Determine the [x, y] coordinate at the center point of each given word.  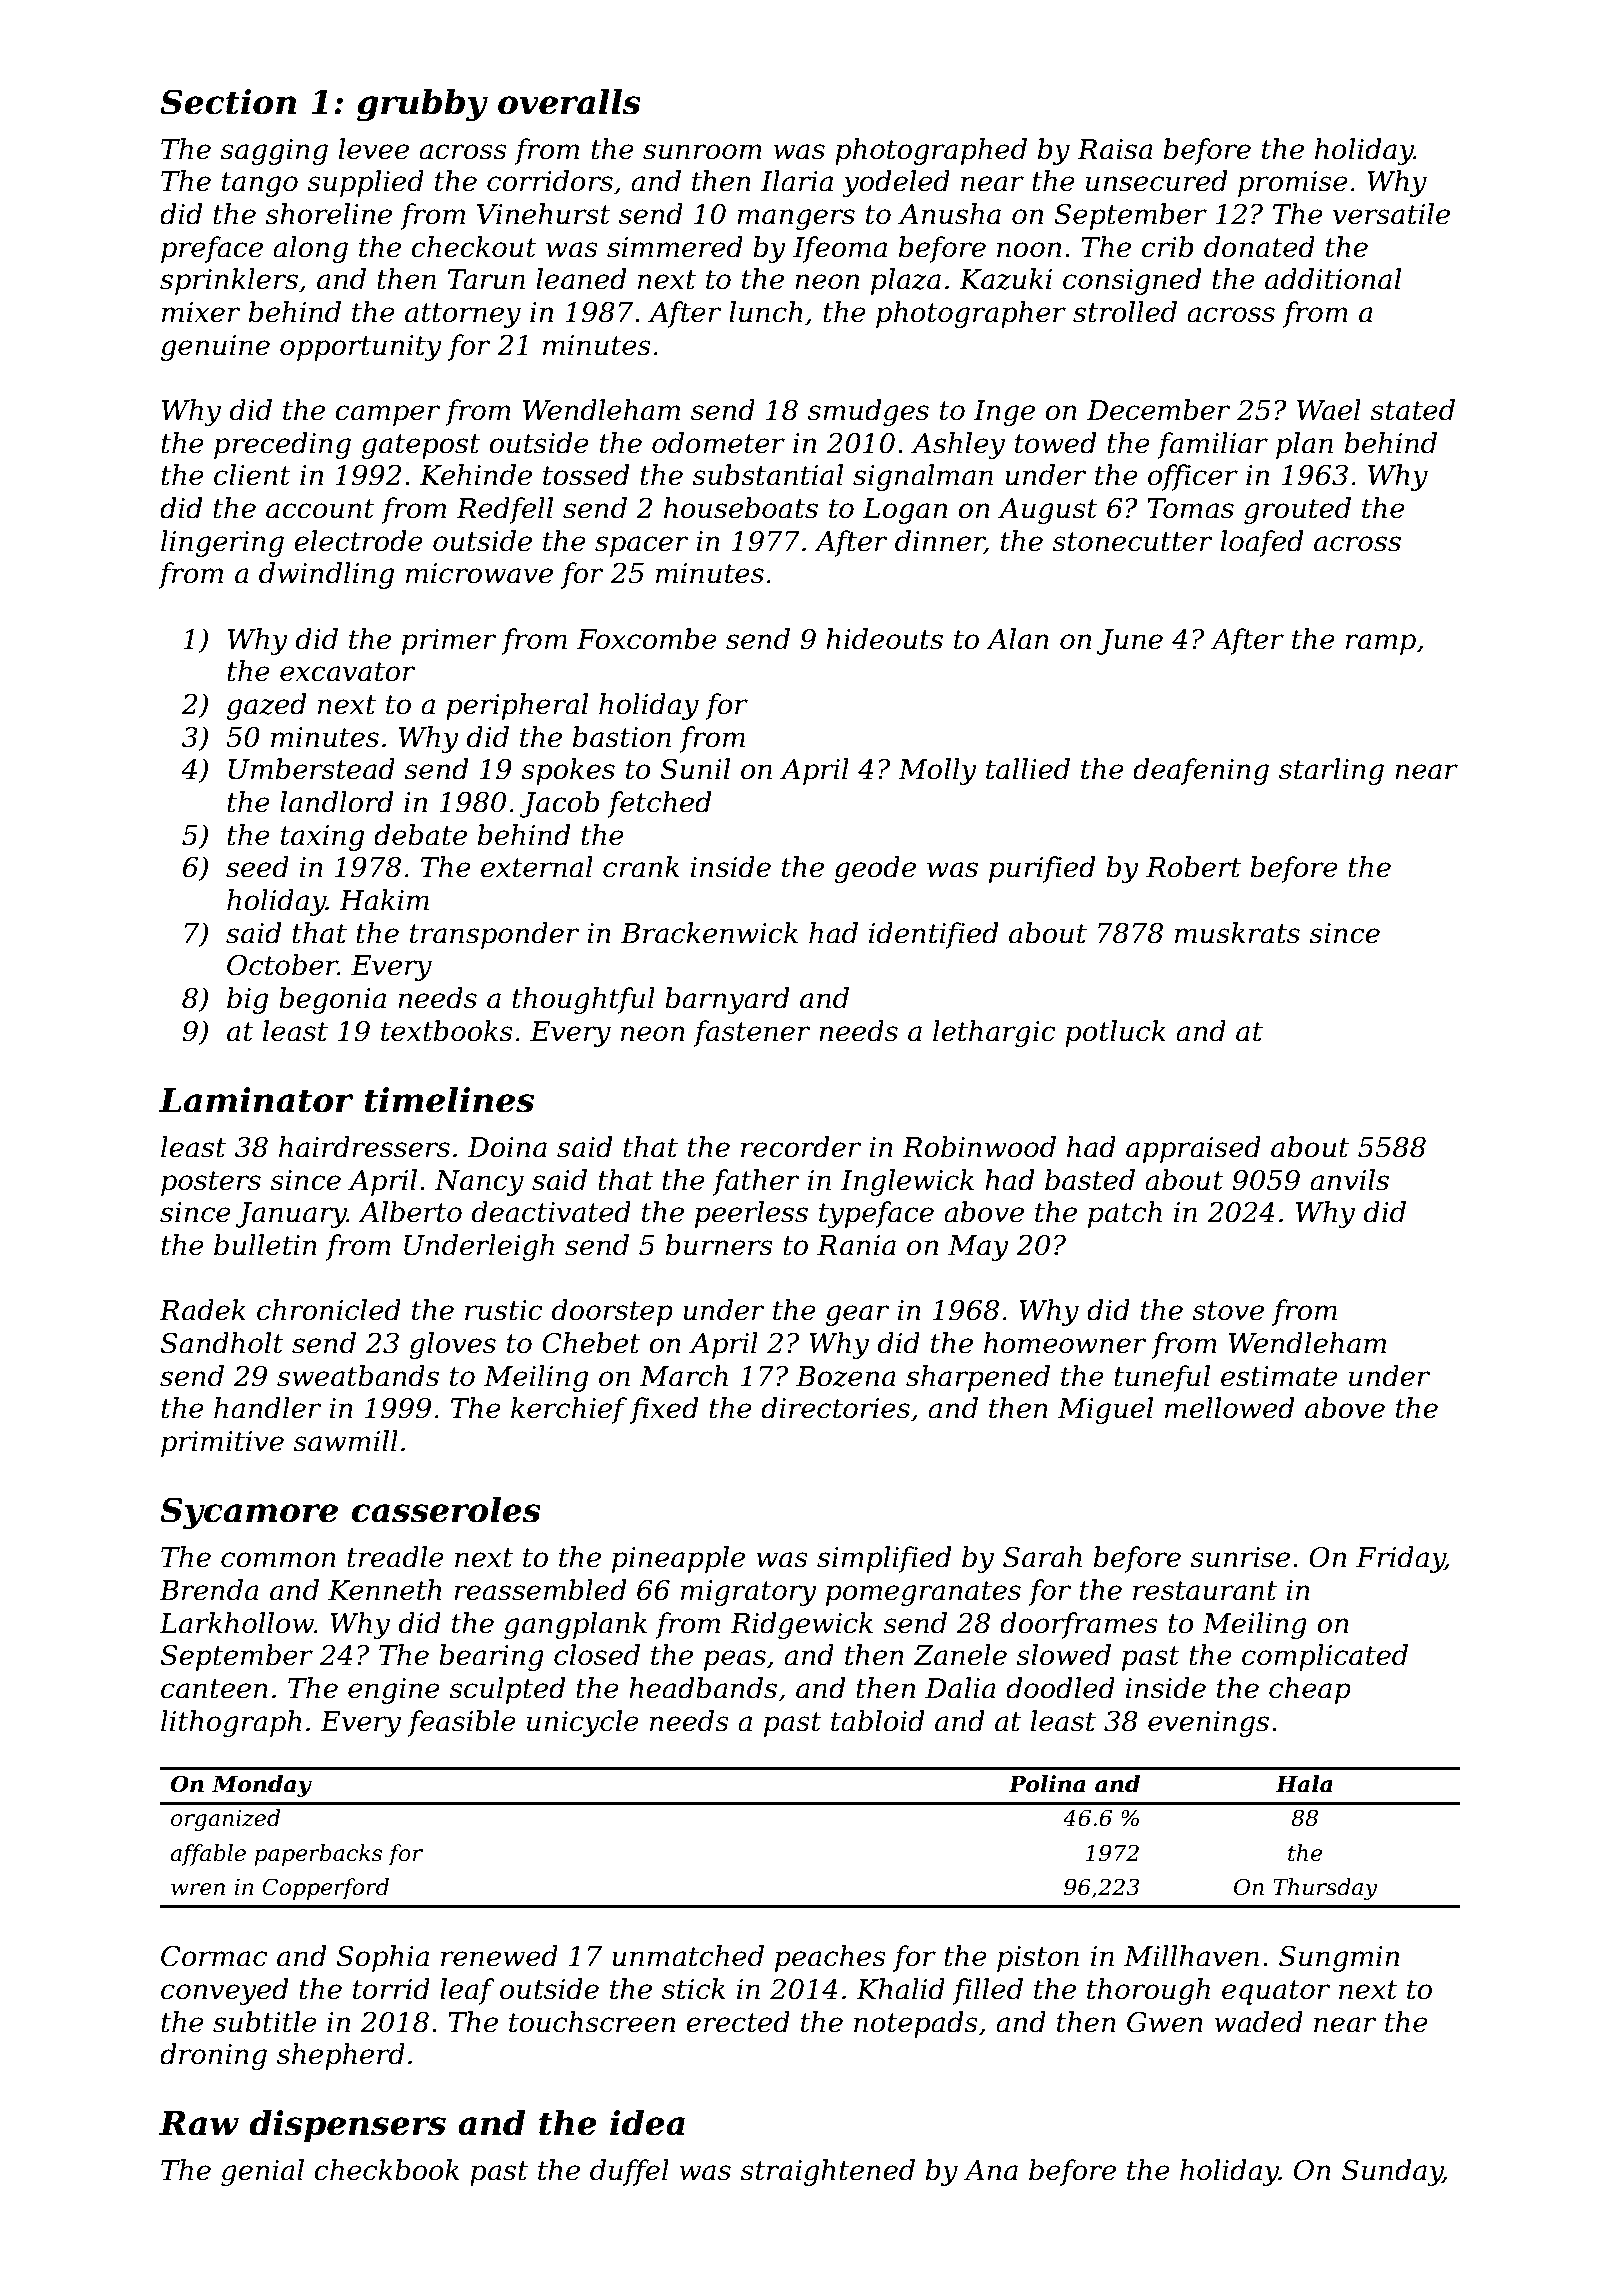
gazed [266, 706]
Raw [199, 2123]
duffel [629, 2172]
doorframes [1079, 1625]
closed [597, 1655]
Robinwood [979, 1147]
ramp [1381, 644]
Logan [905, 511]
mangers [796, 219]
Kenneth [385, 1590]
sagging [274, 152]
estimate [1279, 1376]
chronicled [329, 1310]
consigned [1132, 281]
